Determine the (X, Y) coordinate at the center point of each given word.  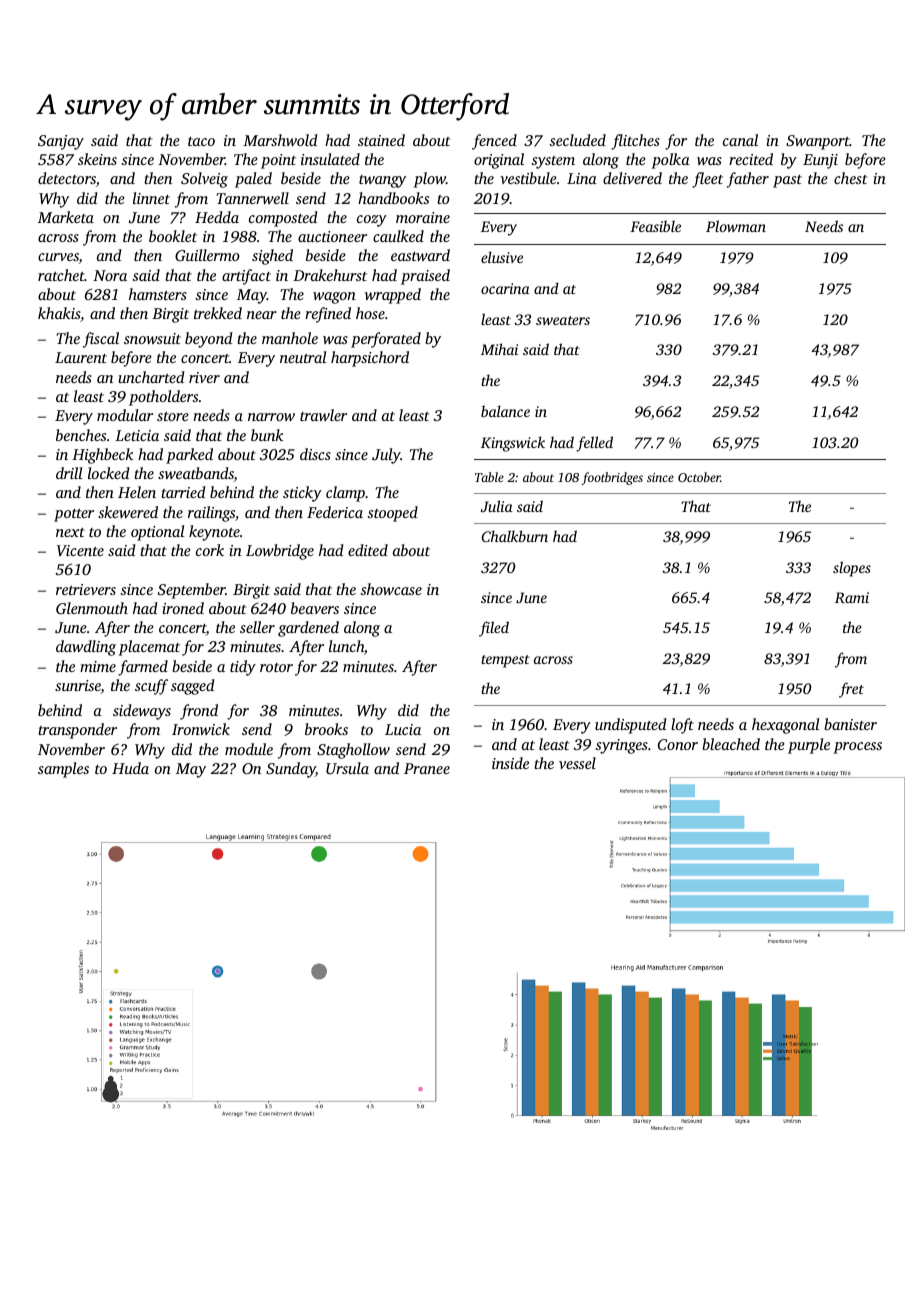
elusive (502, 257)
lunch (346, 646)
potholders (163, 398)
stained (381, 140)
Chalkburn (515, 536)
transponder (77, 731)
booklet (173, 236)
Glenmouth (92, 608)
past (787, 181)
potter (74, 515)
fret (851, 690)
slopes (852, 569)
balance (505, 411)
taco (201, 141)
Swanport (818, 142)
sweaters (563, 320)
